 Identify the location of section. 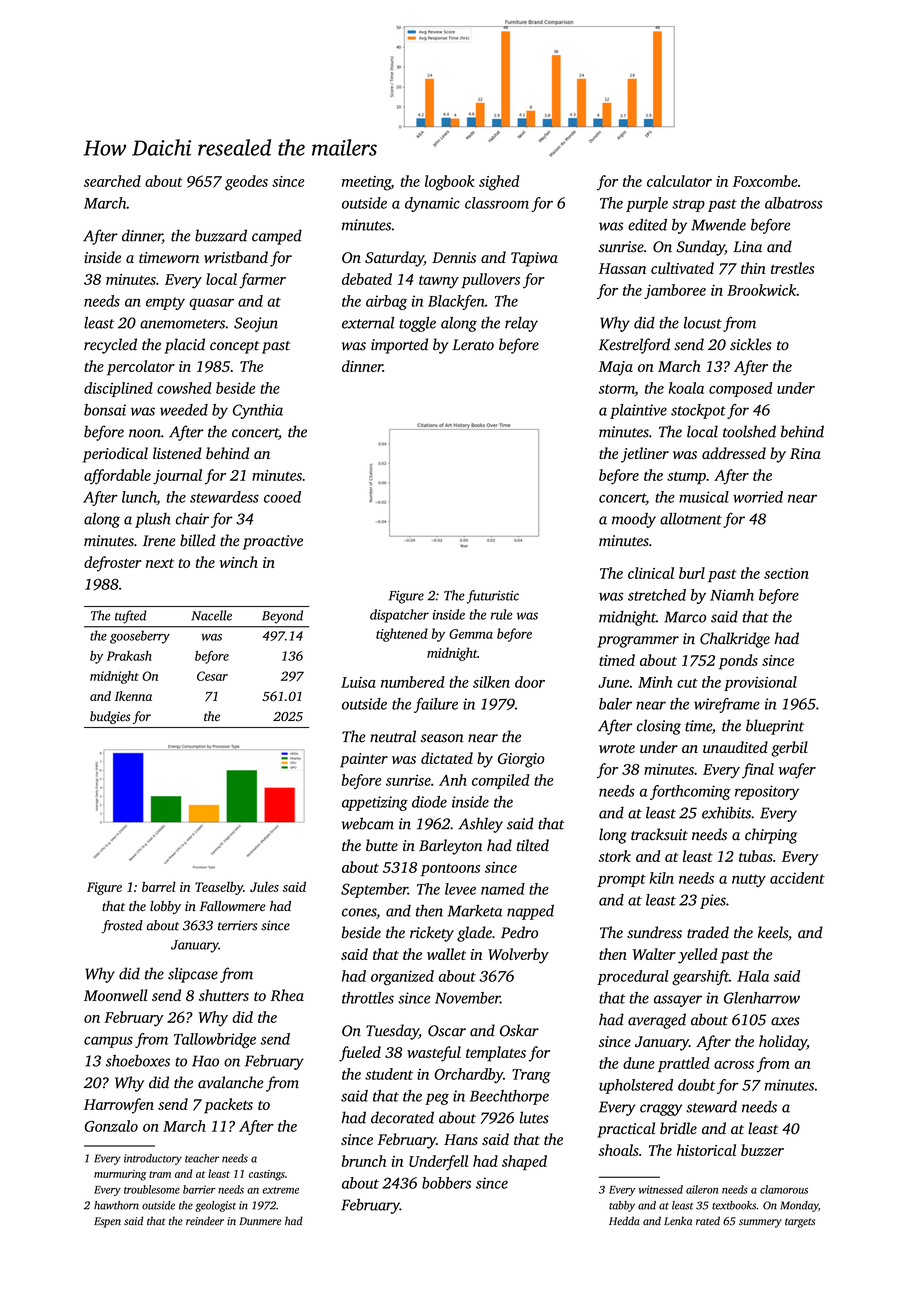
(786, 573).
